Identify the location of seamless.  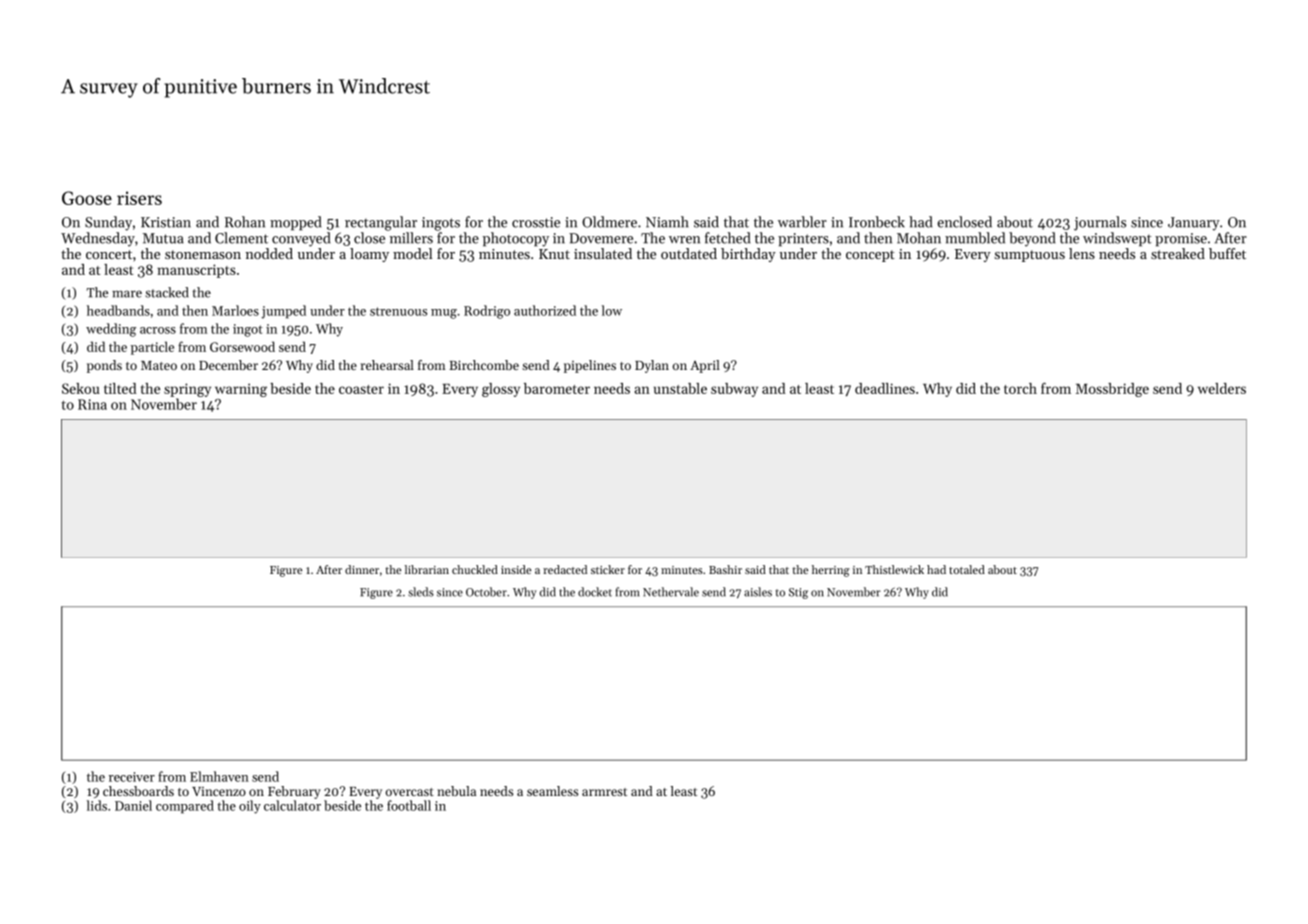
(552, 791).
